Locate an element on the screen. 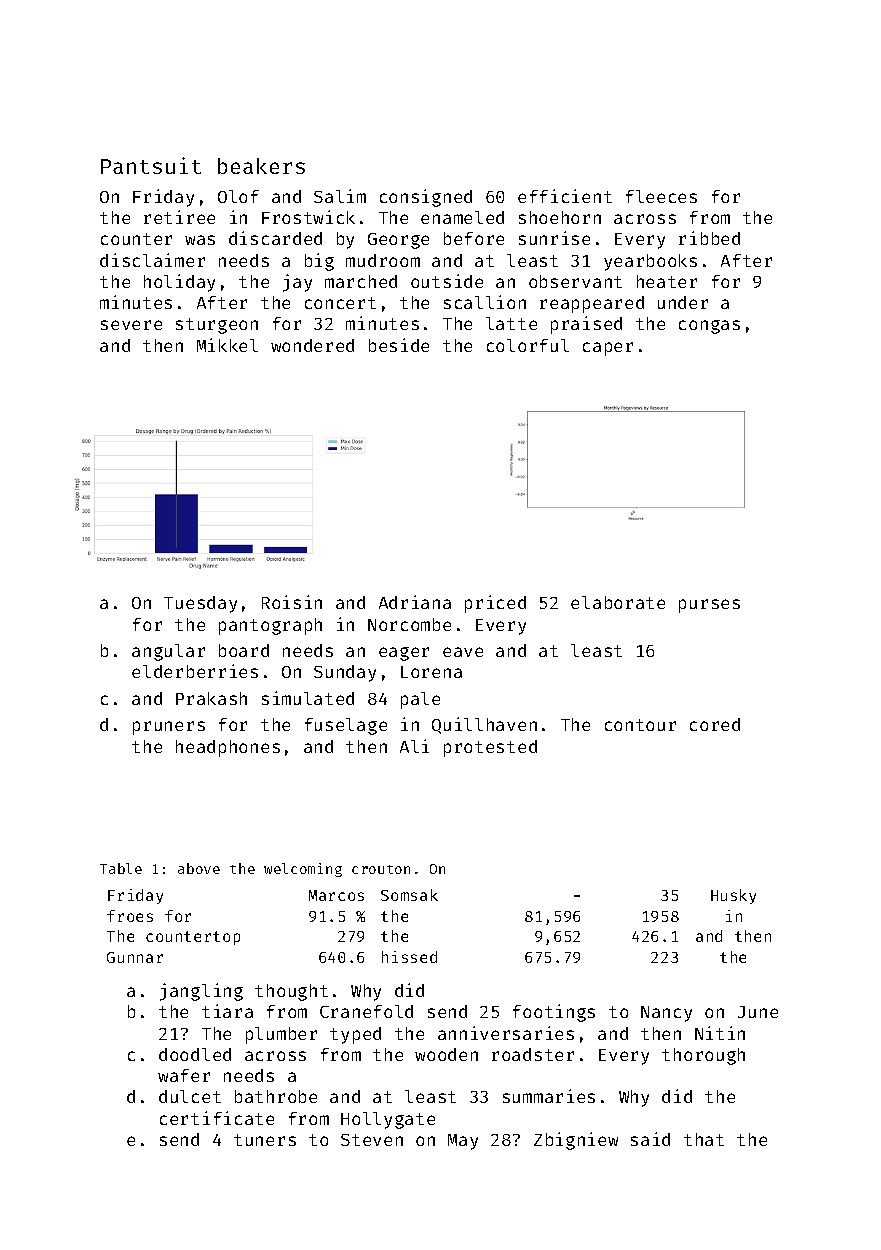 This screenshot has height=1250, width=881. Zbigniew is located at coordinates (576, 1141).
